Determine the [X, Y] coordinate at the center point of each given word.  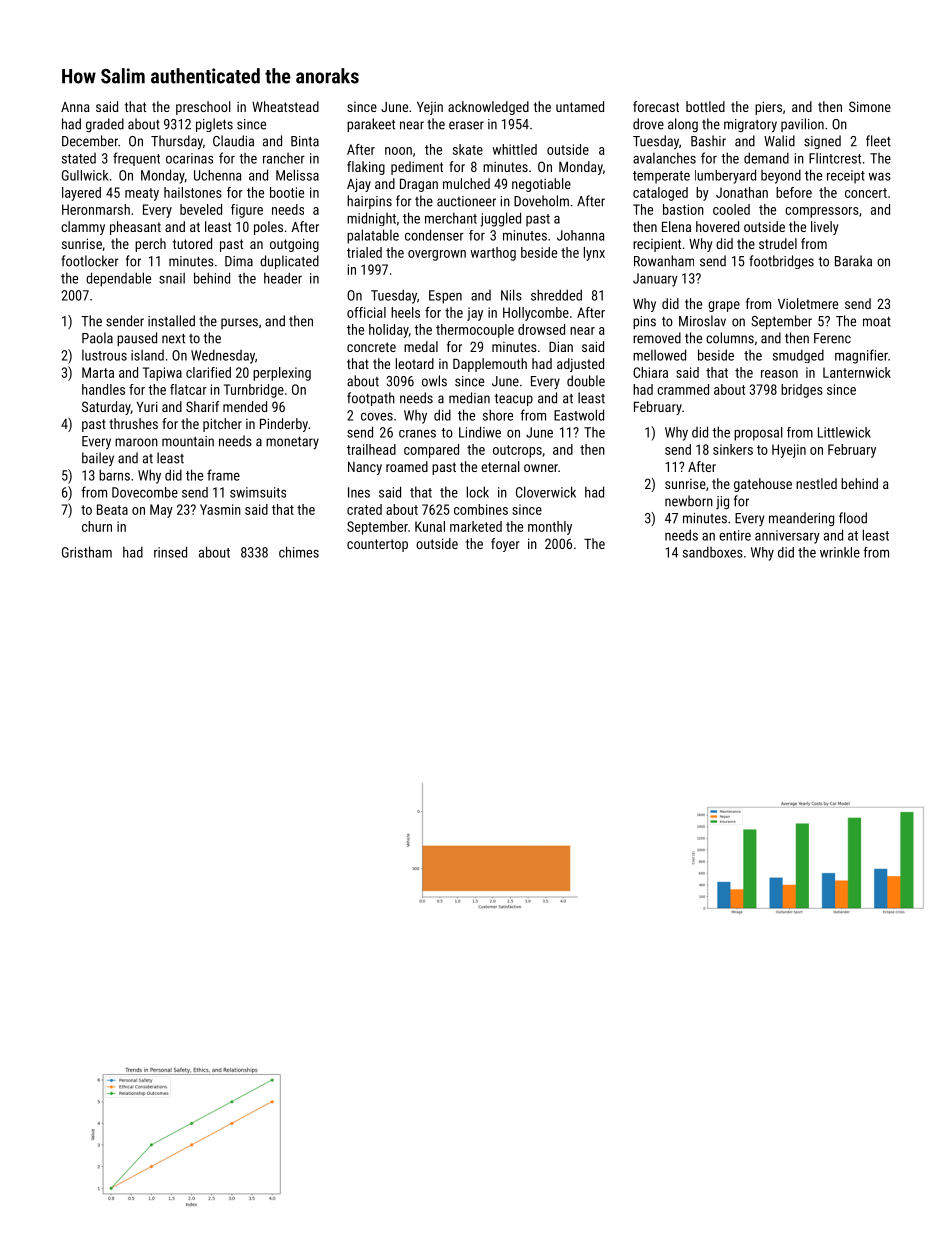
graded [105, 125]
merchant [451, 218]
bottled [705, 106]
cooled [731, 209]
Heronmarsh [96, 209]
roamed [407, 466]
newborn [689, 501]
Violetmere [808, 303]
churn [97, 526]
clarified [208, 372]
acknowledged [488, 108]
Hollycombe [536, 314]
